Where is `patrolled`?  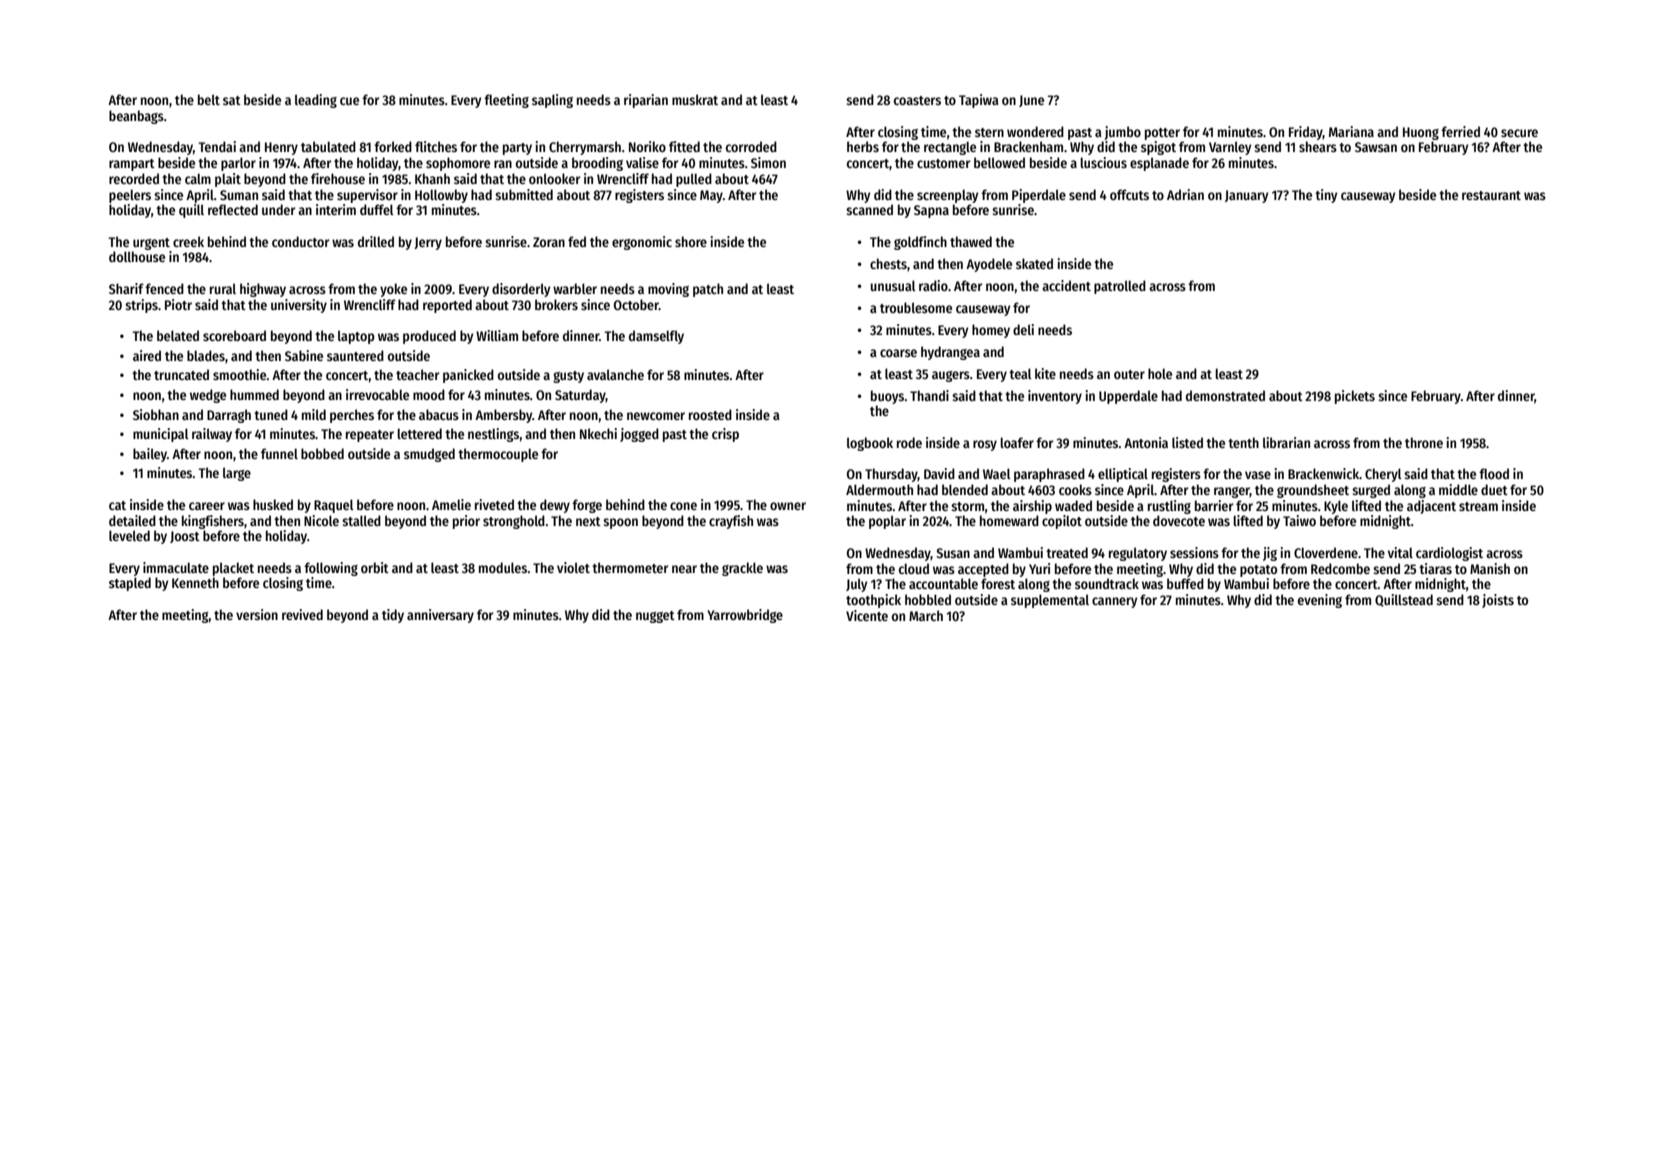 patrolled is located at coordinates (1120, 287).
